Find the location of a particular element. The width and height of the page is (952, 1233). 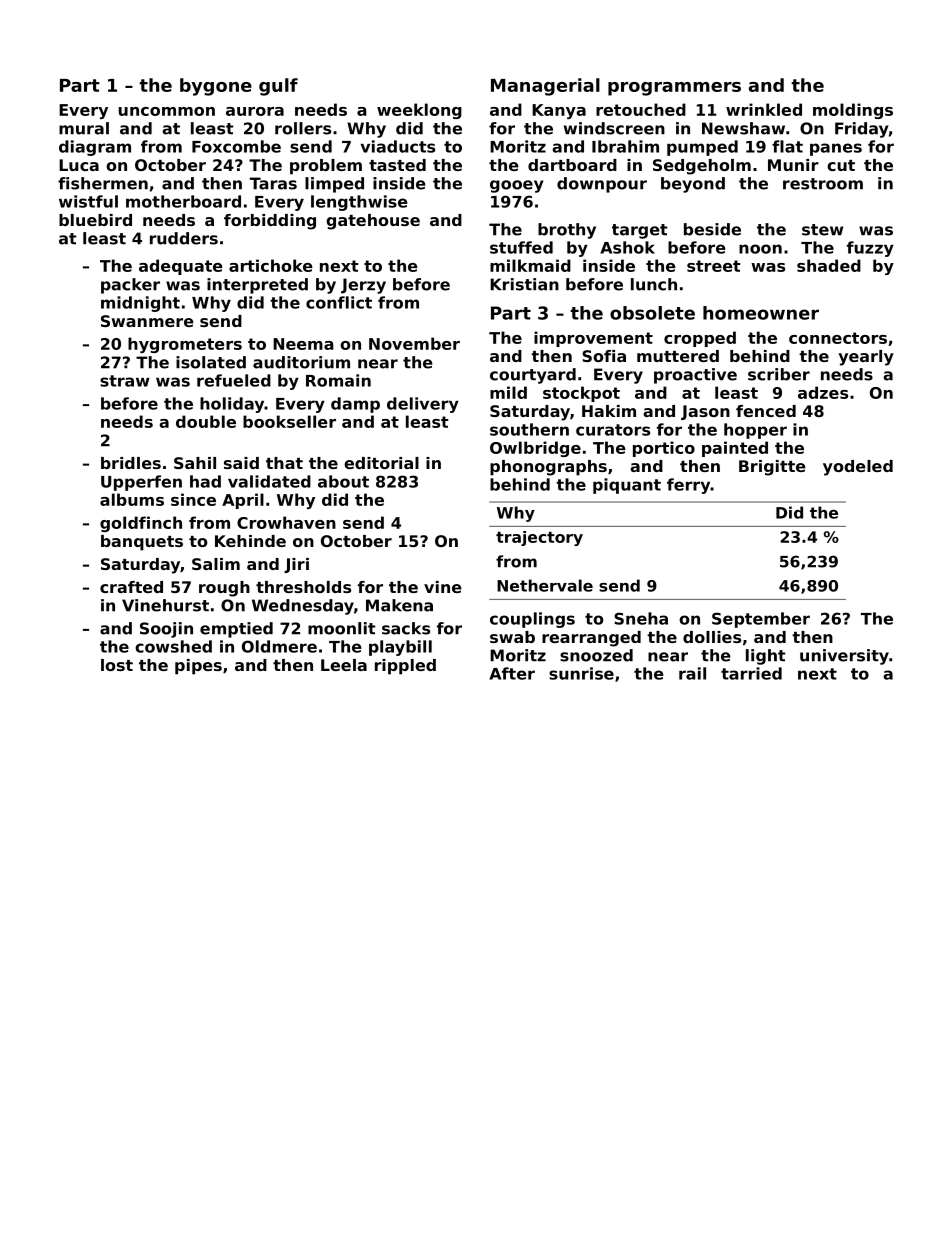

goldfinch is located at coordinates (141, 524).
